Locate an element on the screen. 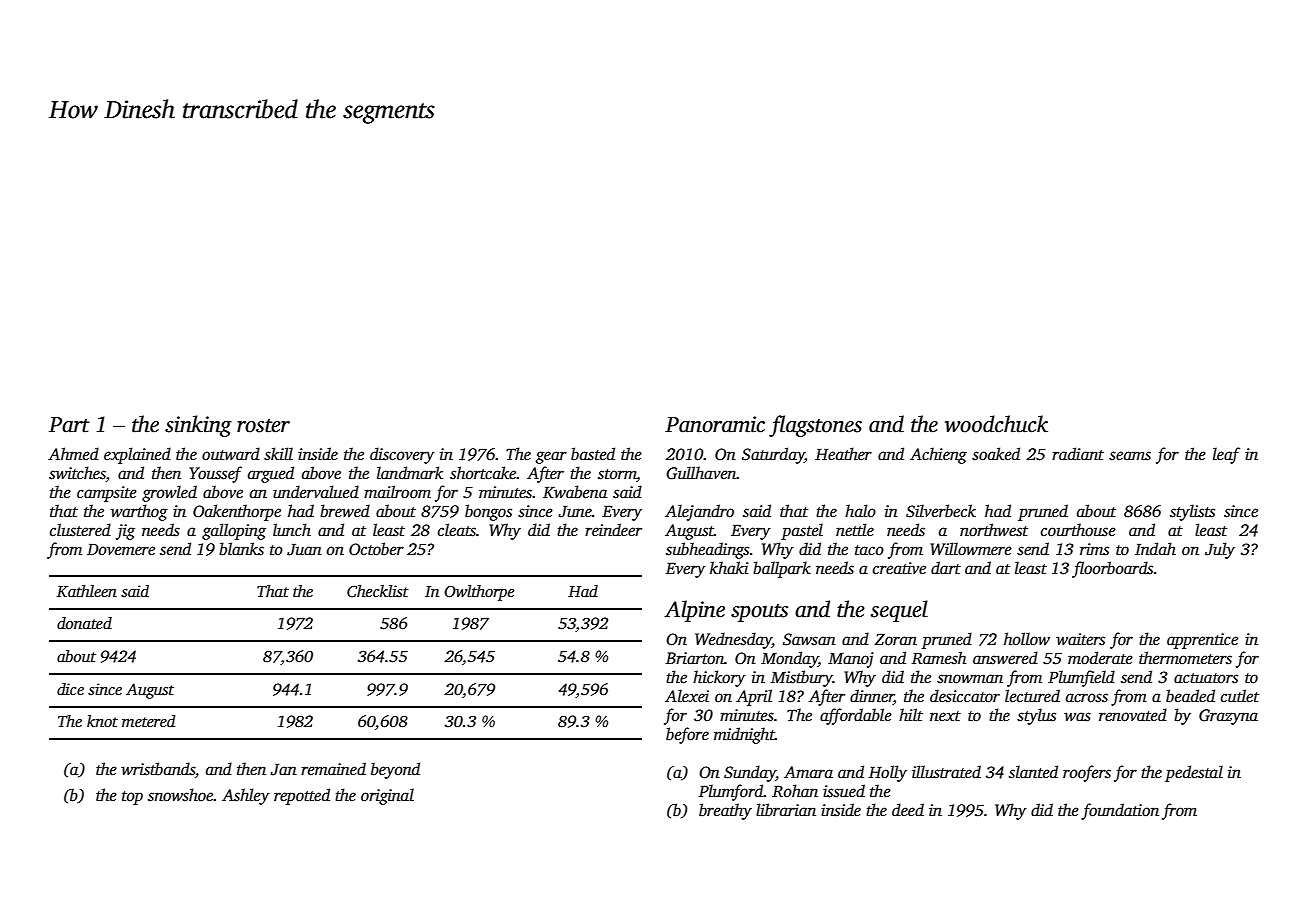 This screenshot has height=924, width=1308. floorboards is located at coordinates (1112, 569).
